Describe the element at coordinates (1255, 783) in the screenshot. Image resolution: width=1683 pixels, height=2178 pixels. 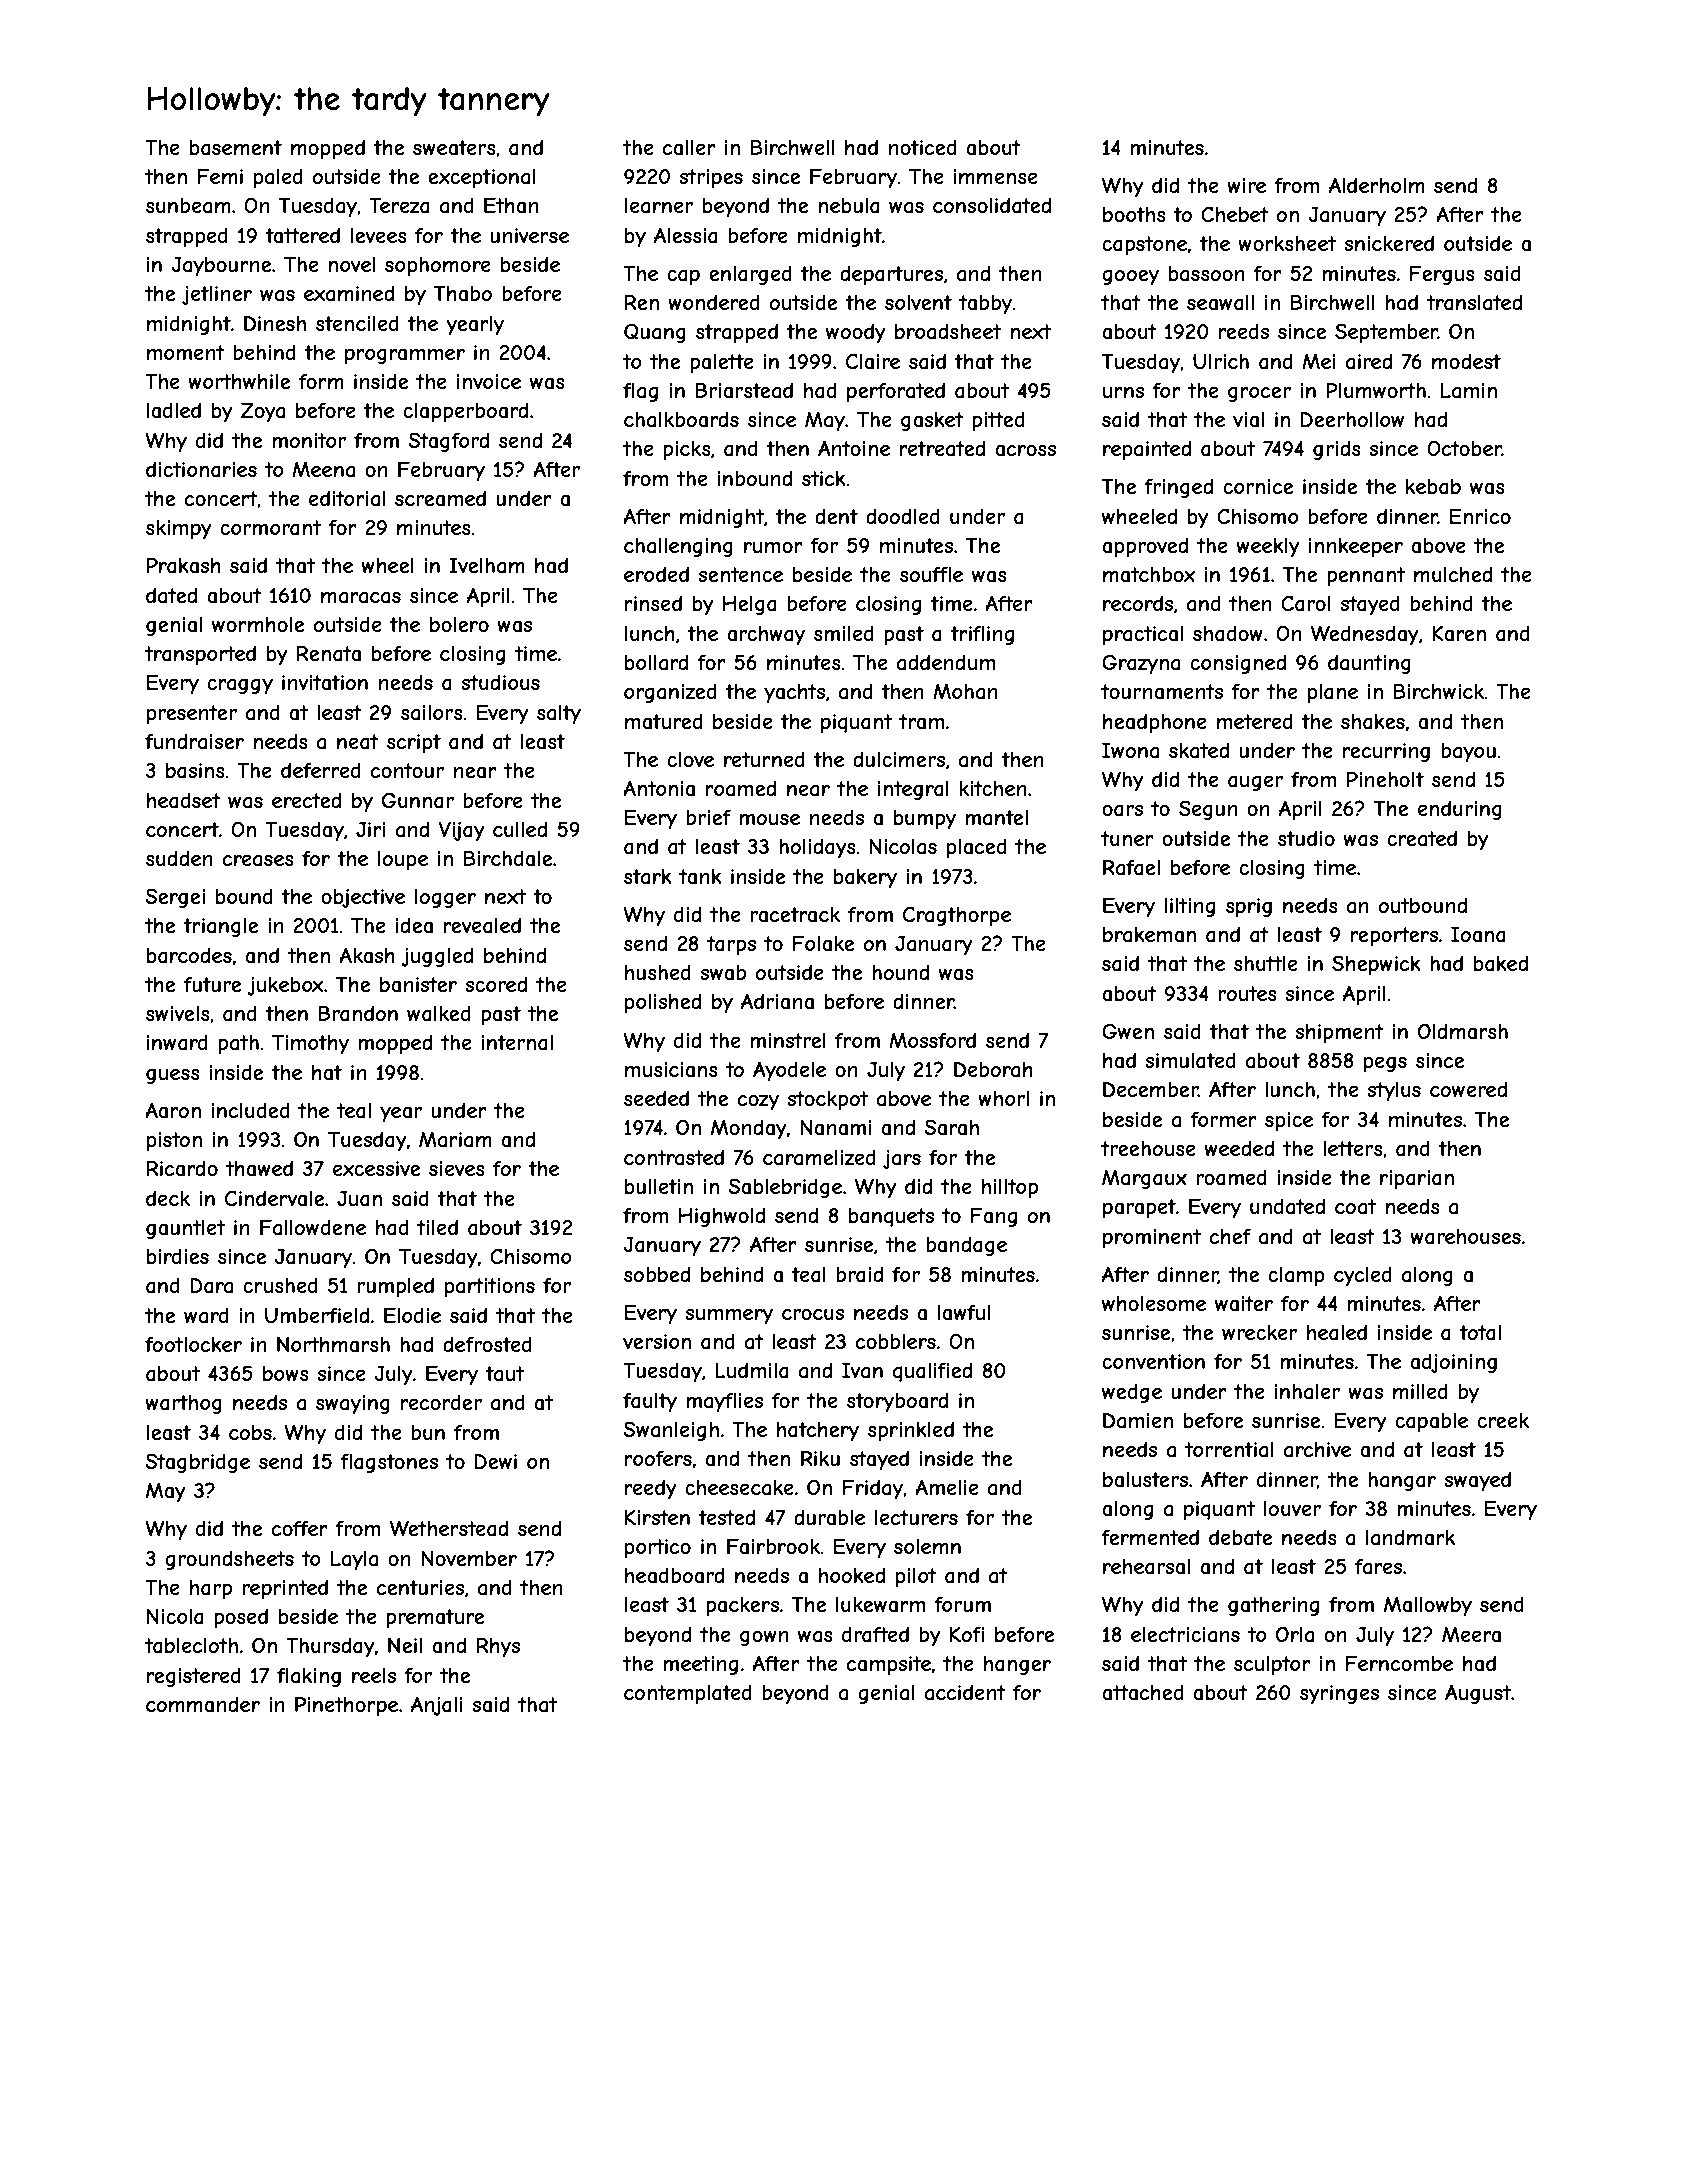
I see `auger` at that location.
